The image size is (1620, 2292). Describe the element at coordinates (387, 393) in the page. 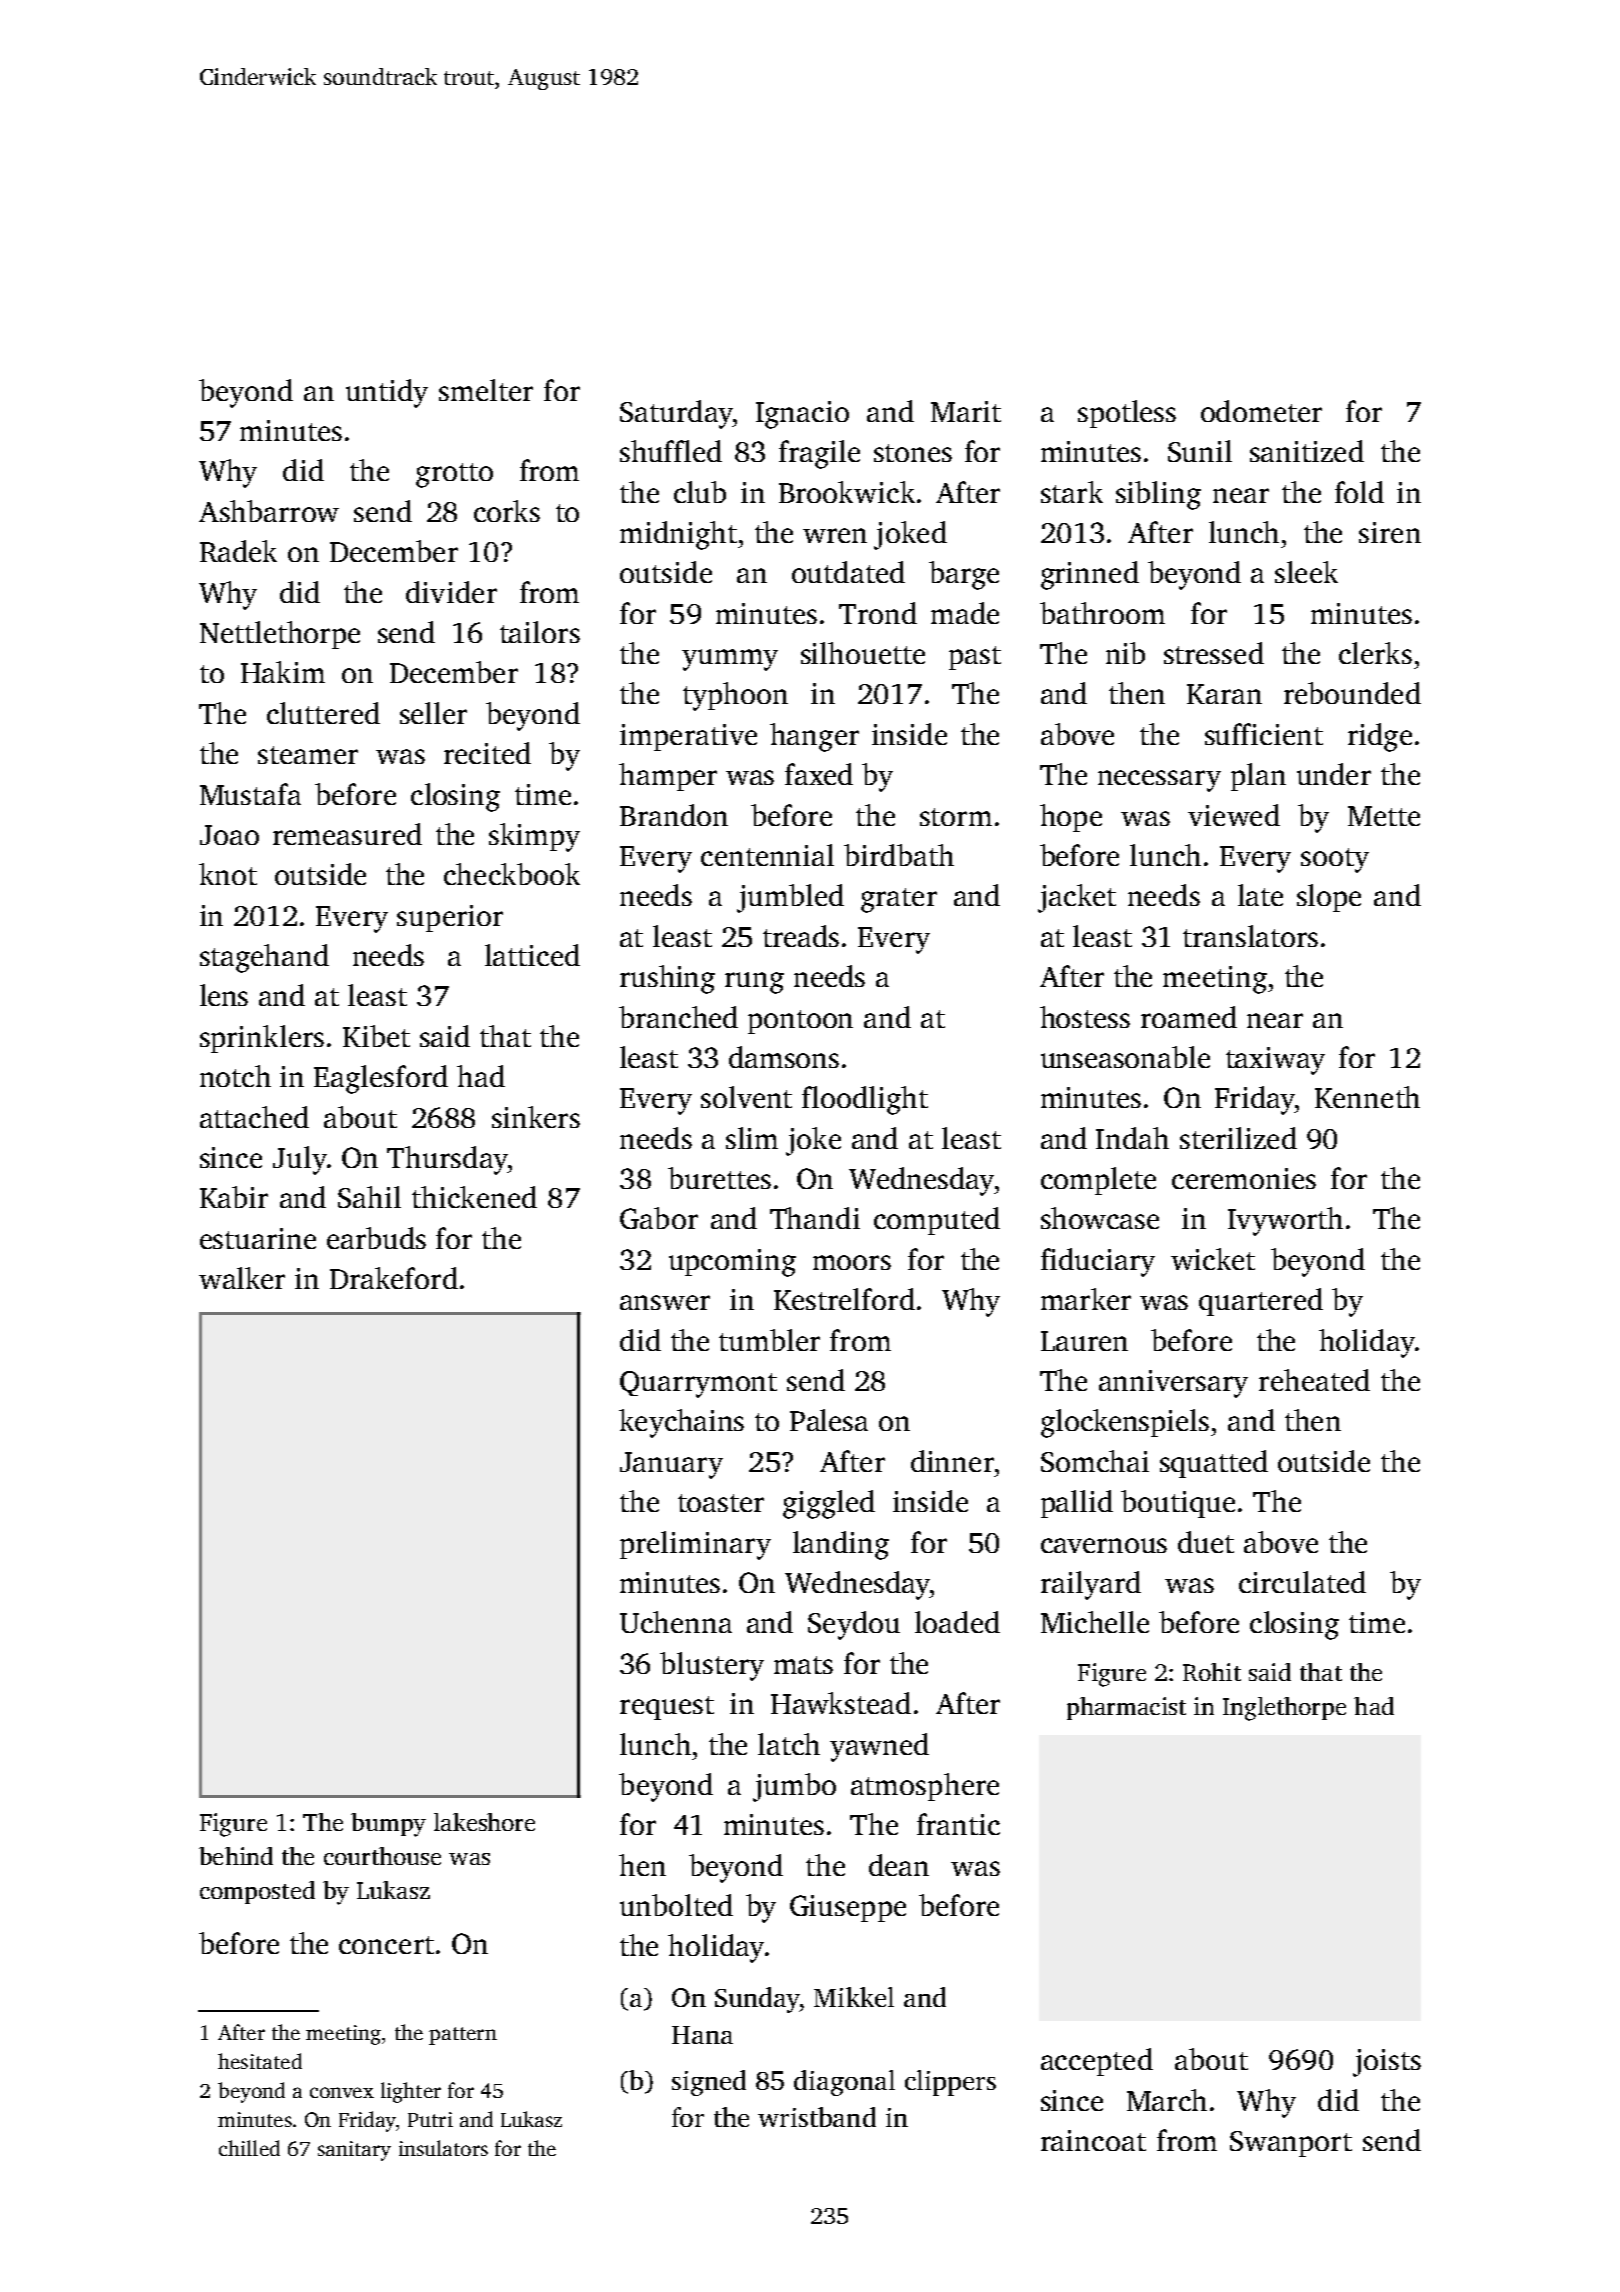

I see `untidy` at that location.
